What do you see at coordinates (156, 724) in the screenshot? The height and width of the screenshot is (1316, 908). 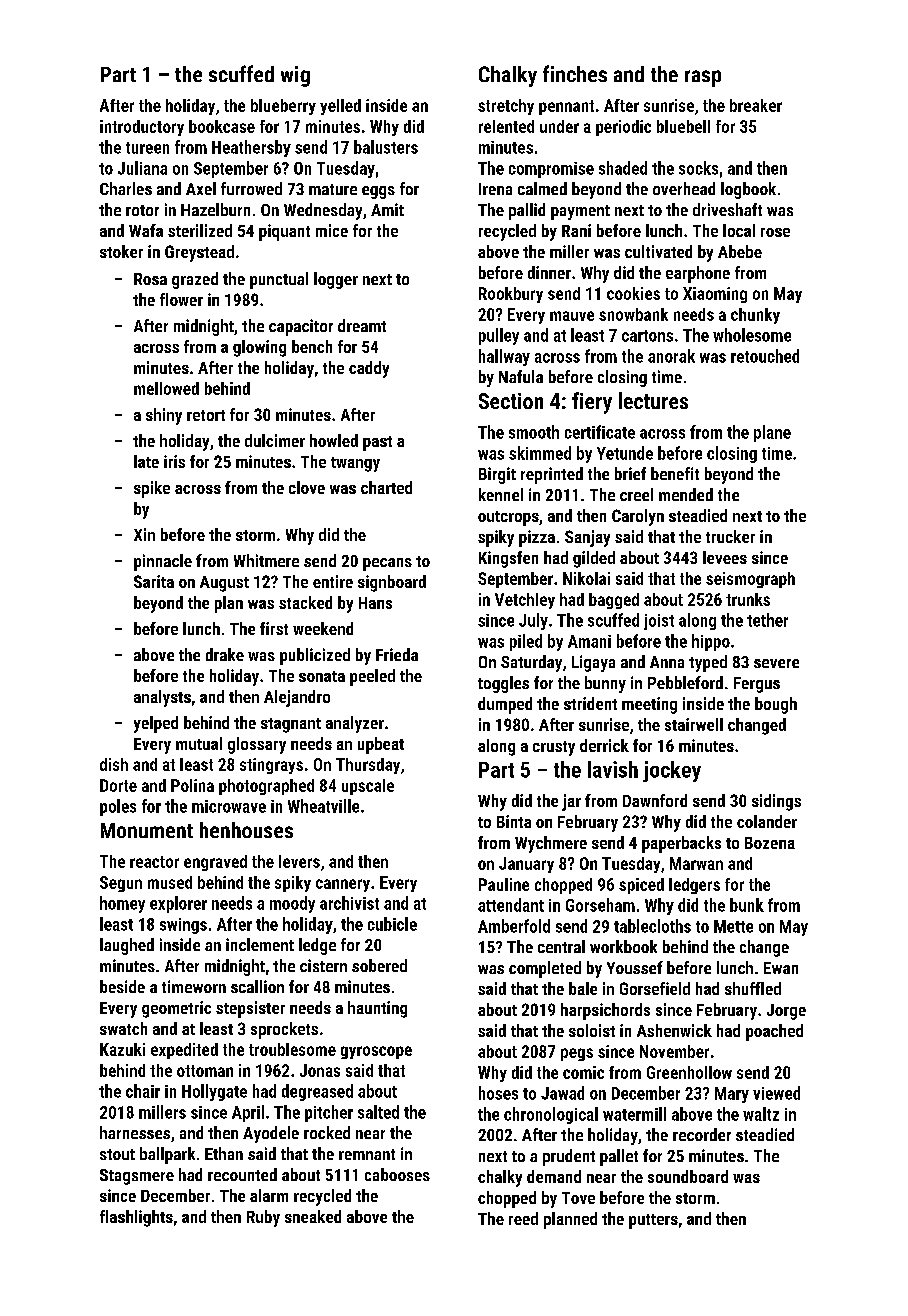 I see `yelped` at bounding box center [156, 724].
